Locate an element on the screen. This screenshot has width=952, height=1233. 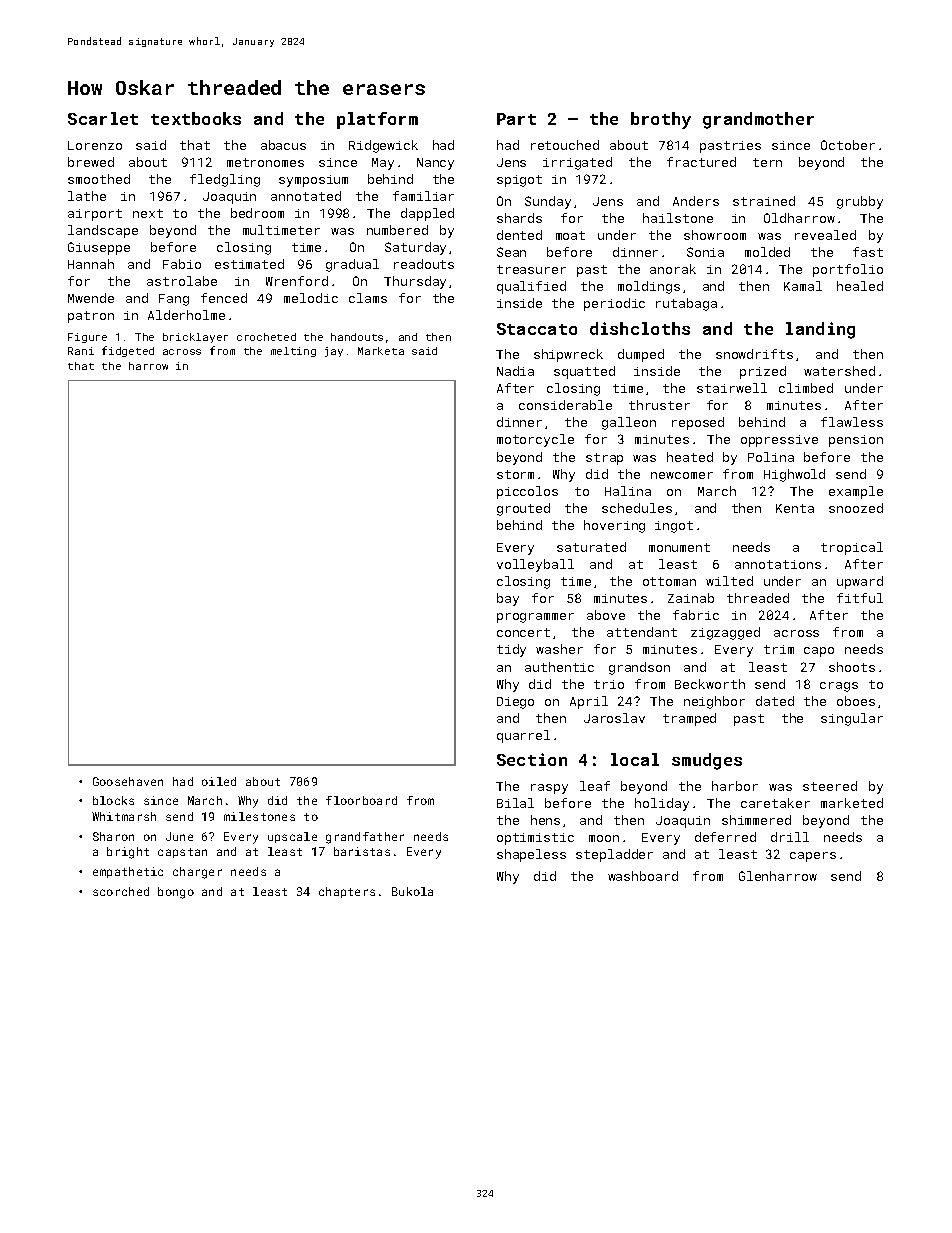
watershed is located at coordinates (839, 371).
